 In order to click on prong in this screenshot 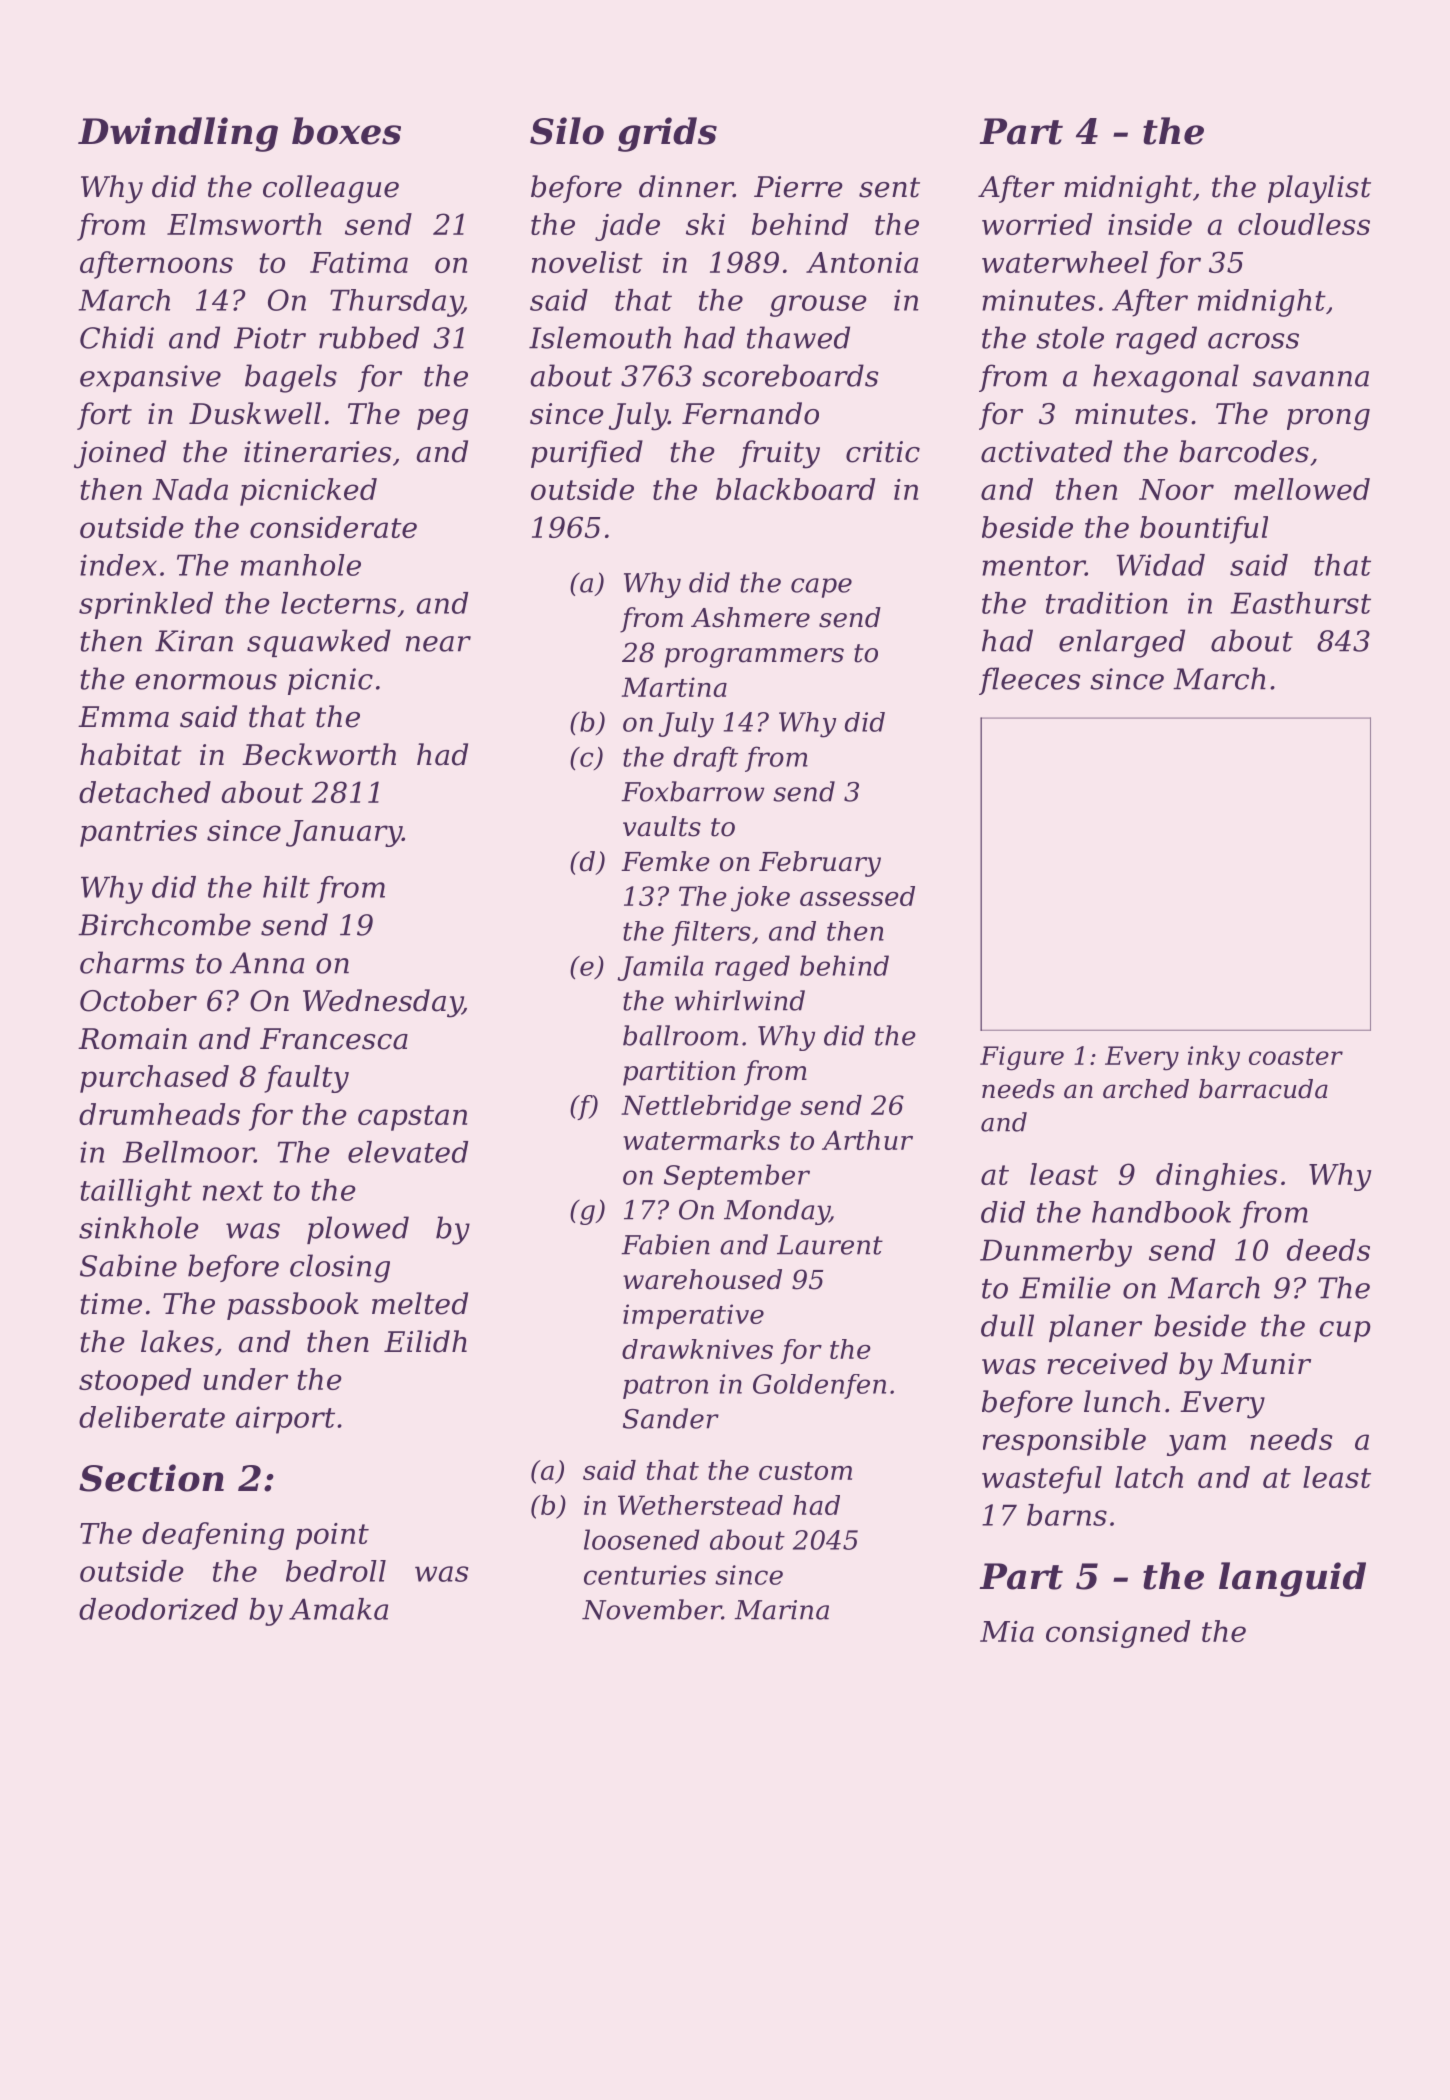, I will do `click(1328, 420)`.
